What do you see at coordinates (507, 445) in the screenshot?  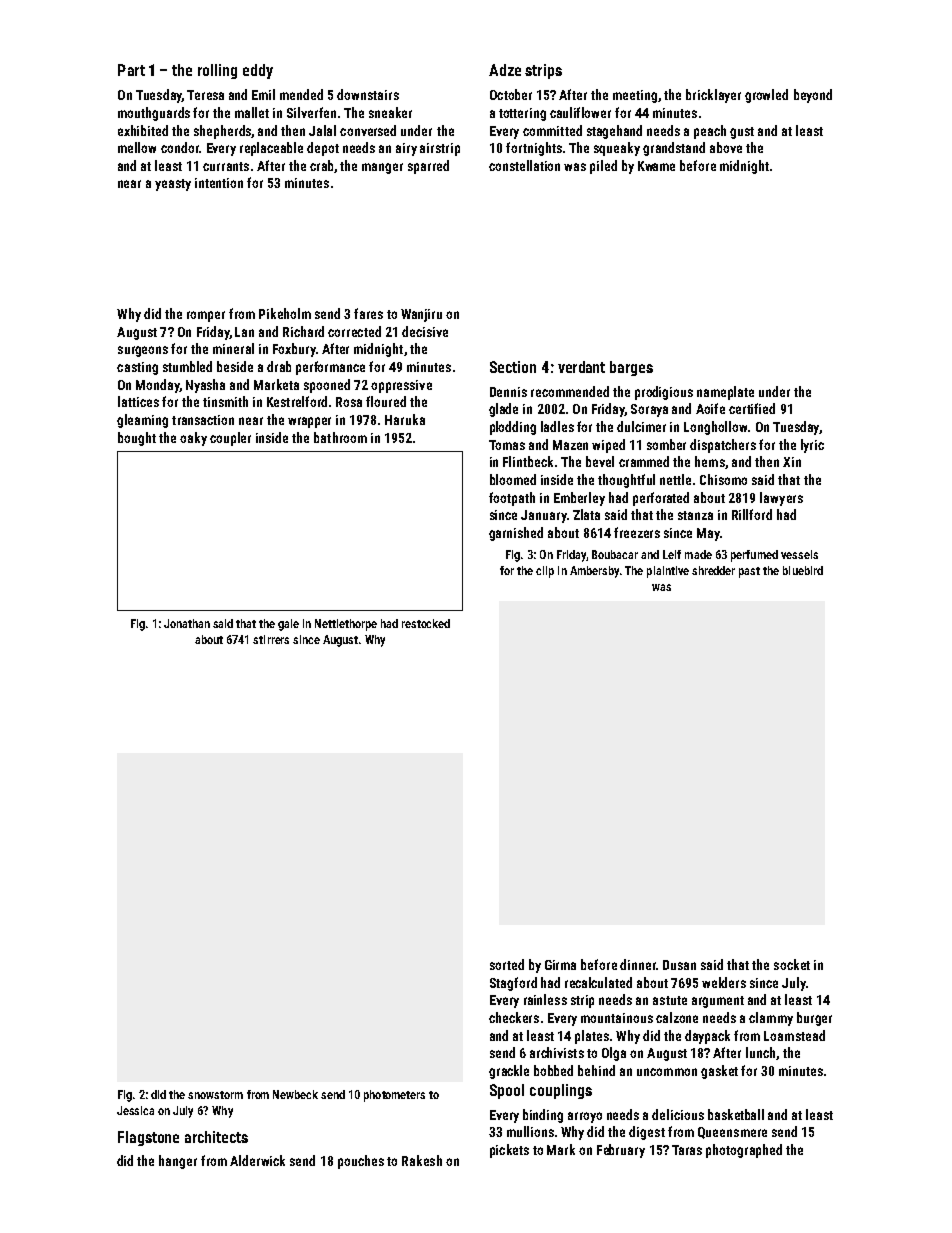 I see `Tomas` at bounding box center [507, 445].
